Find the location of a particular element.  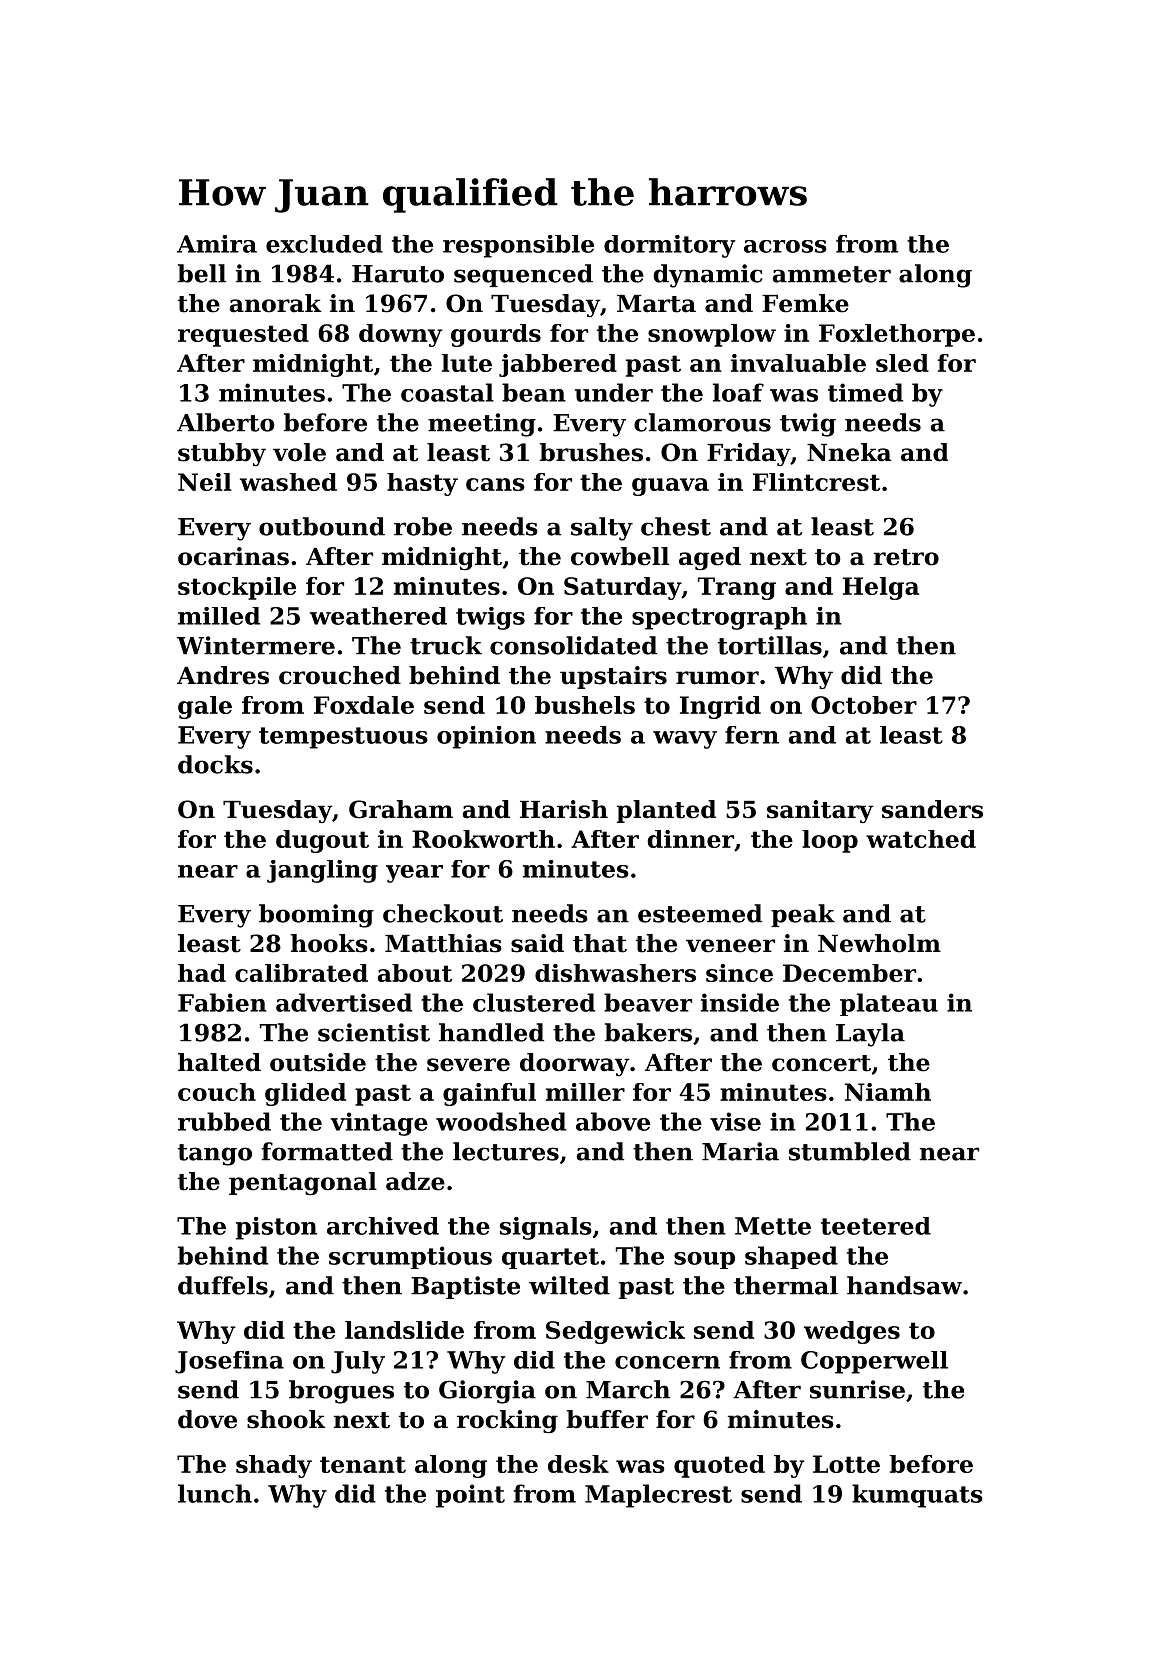

dugout is located at coordinates (322, 841).
